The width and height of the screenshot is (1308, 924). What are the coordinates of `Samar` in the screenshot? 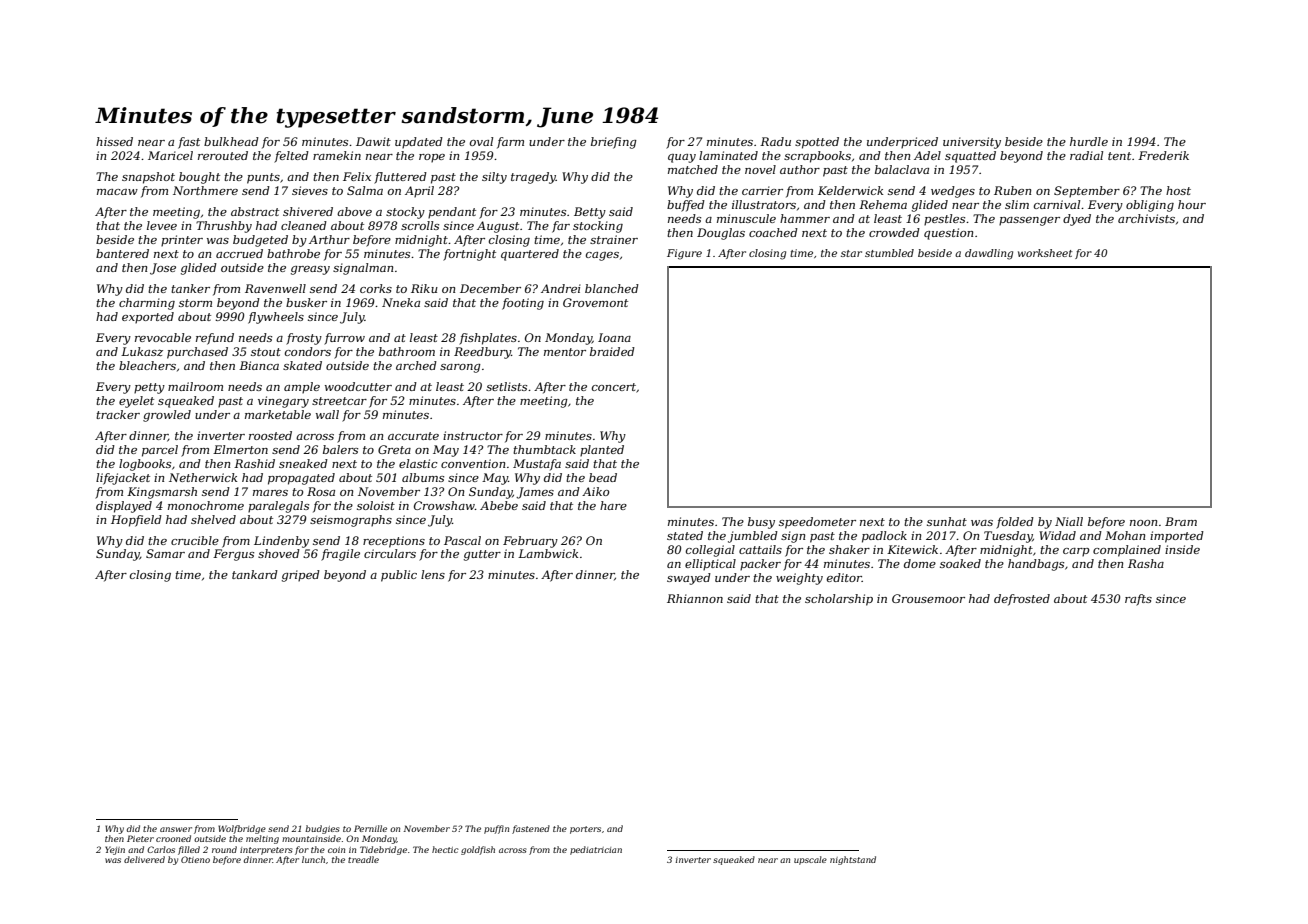 It's located at (165, 553).
